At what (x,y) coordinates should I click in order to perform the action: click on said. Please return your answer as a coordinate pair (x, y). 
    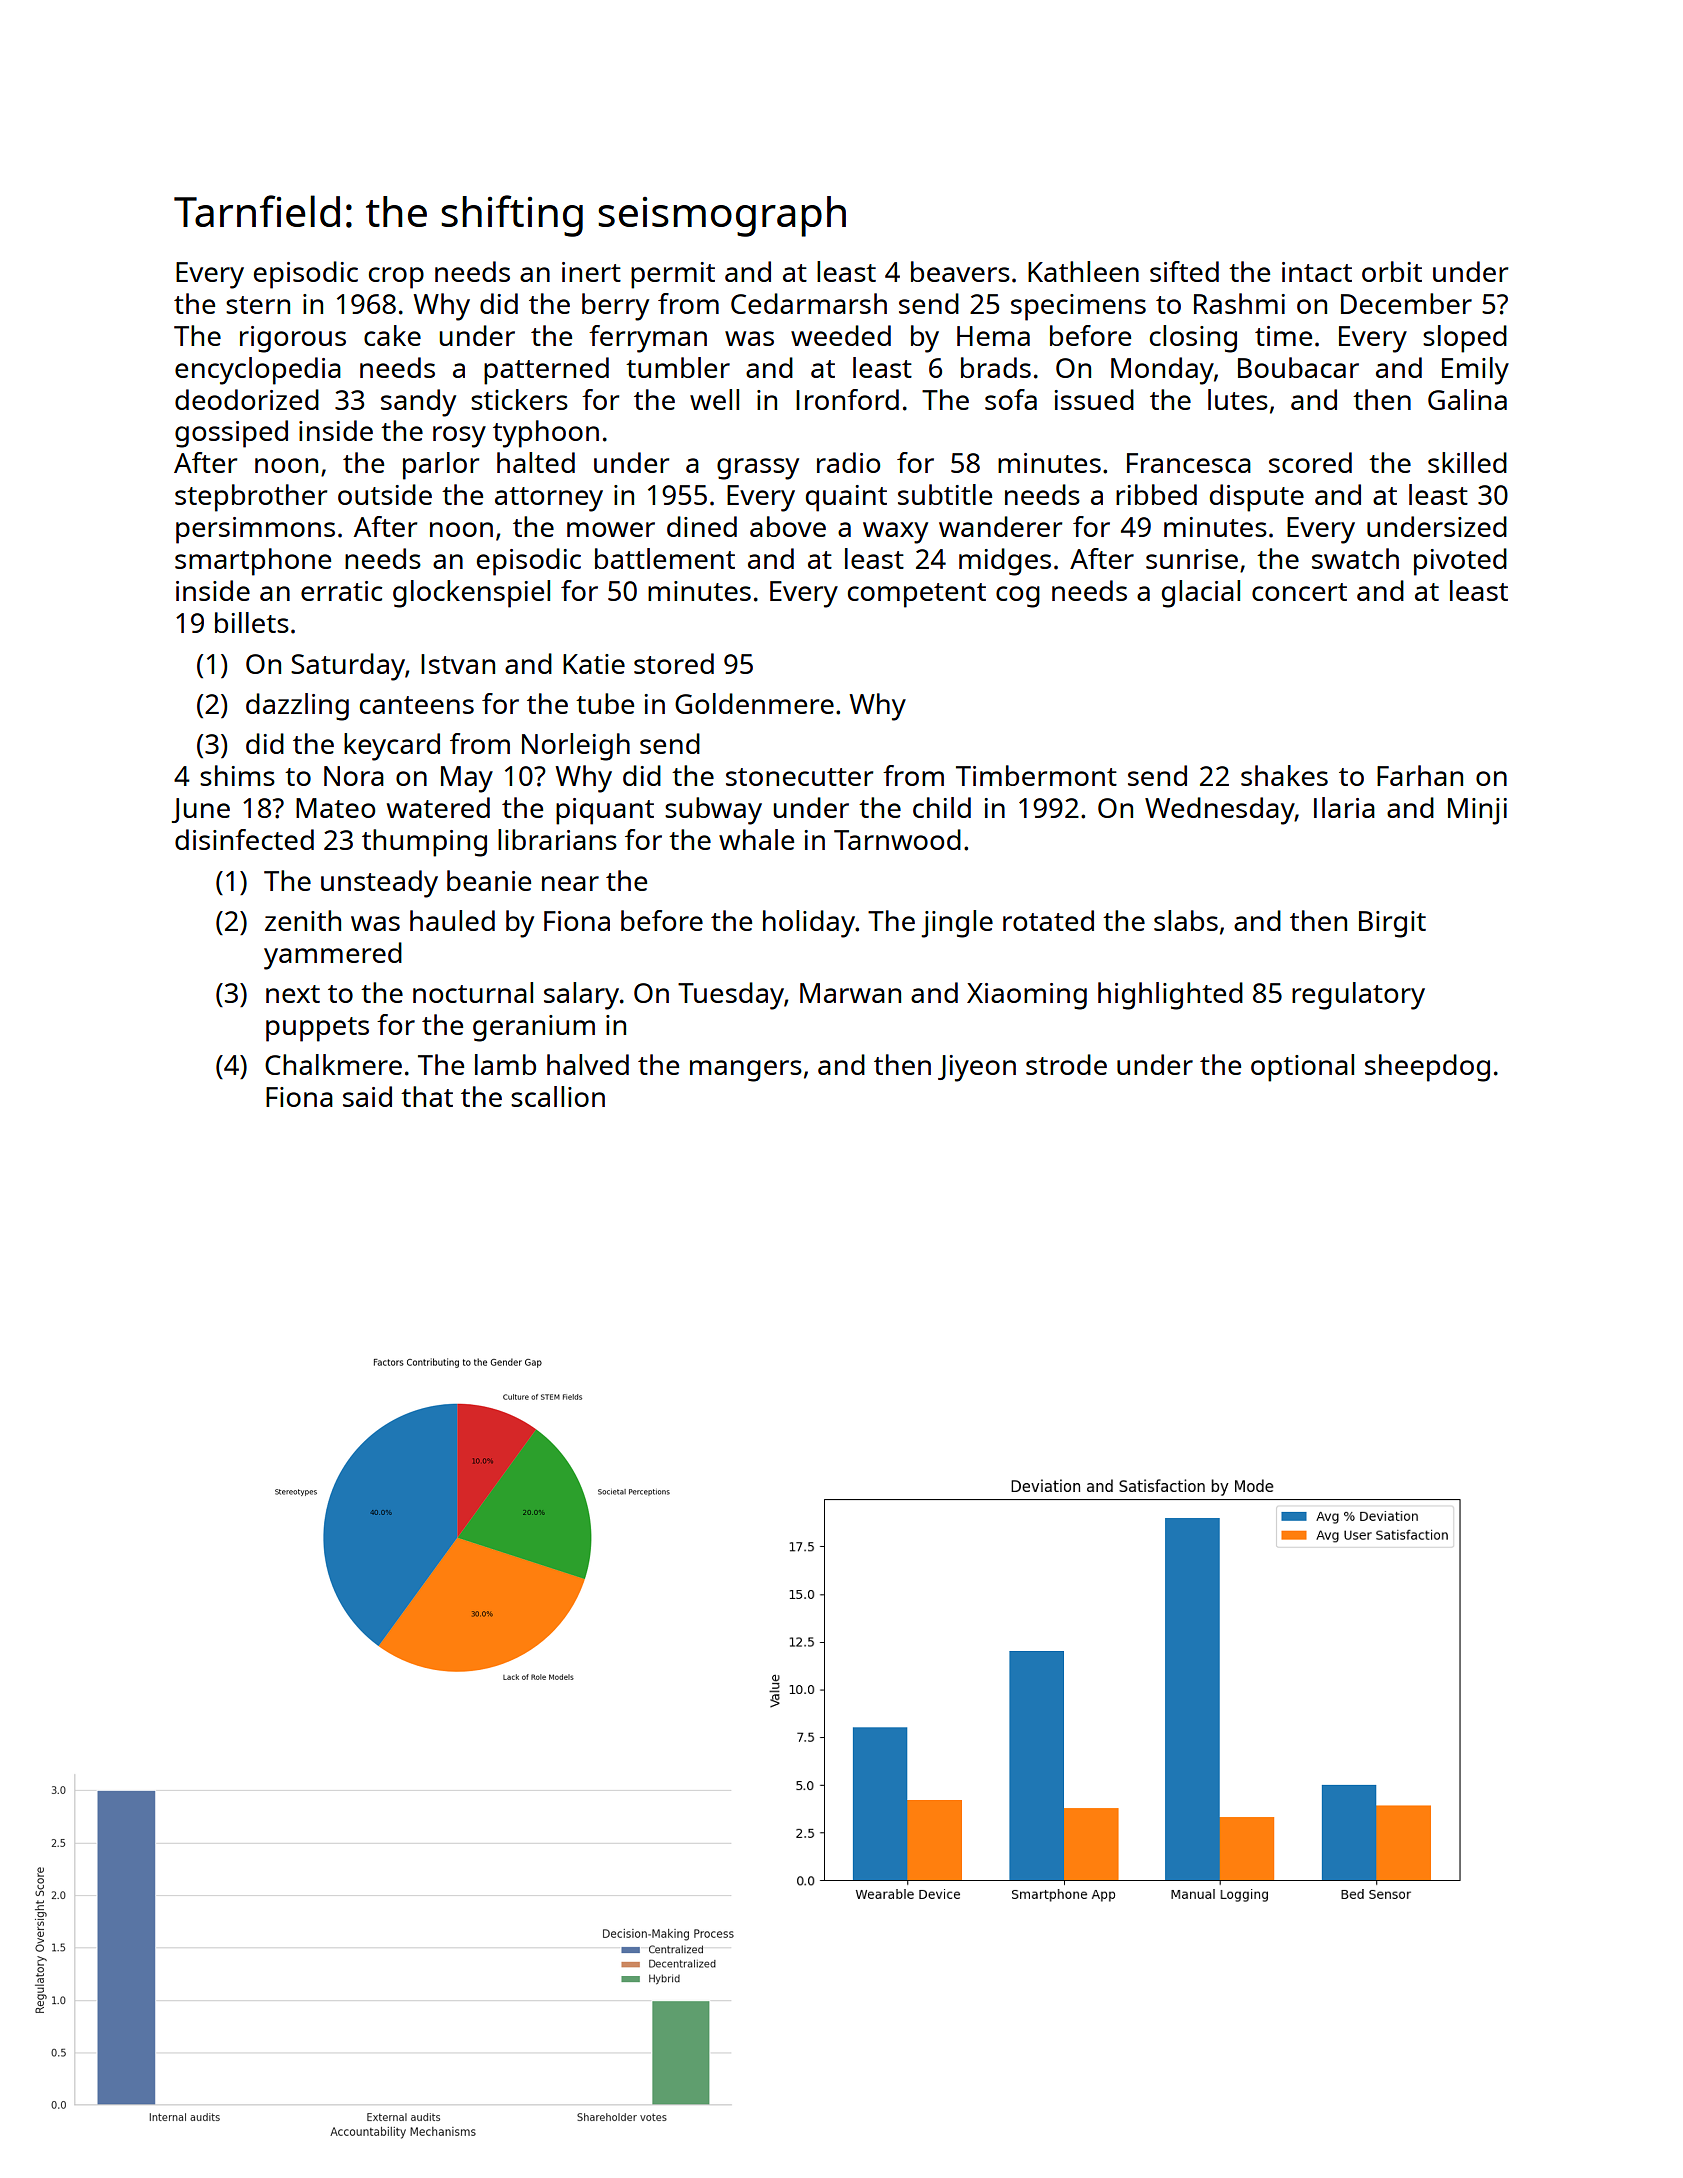
    Looking at the image, I should click on (367, 1096).
